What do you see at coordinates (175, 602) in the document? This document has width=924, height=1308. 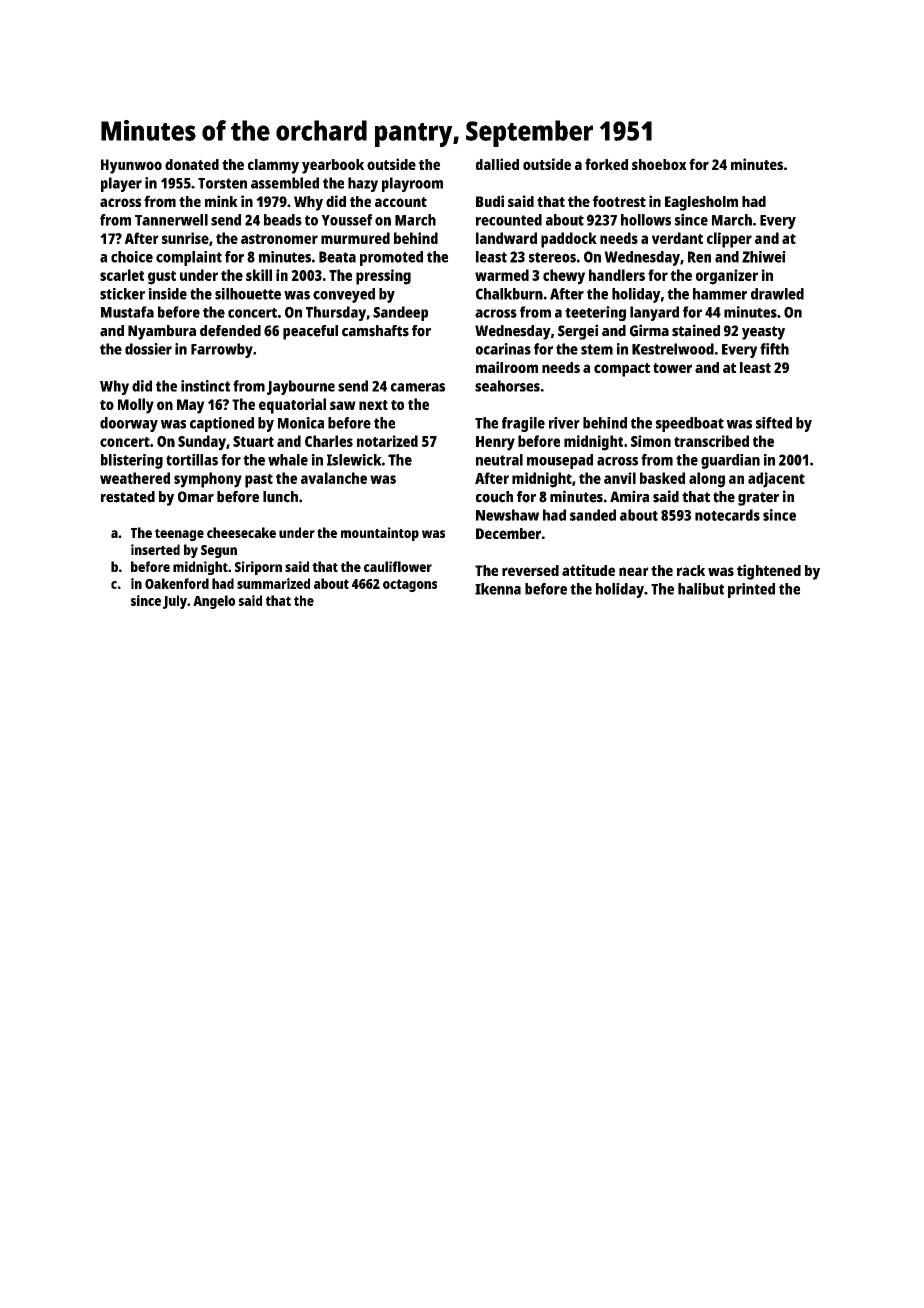 I see `July` at bounding box center [175, 602].
